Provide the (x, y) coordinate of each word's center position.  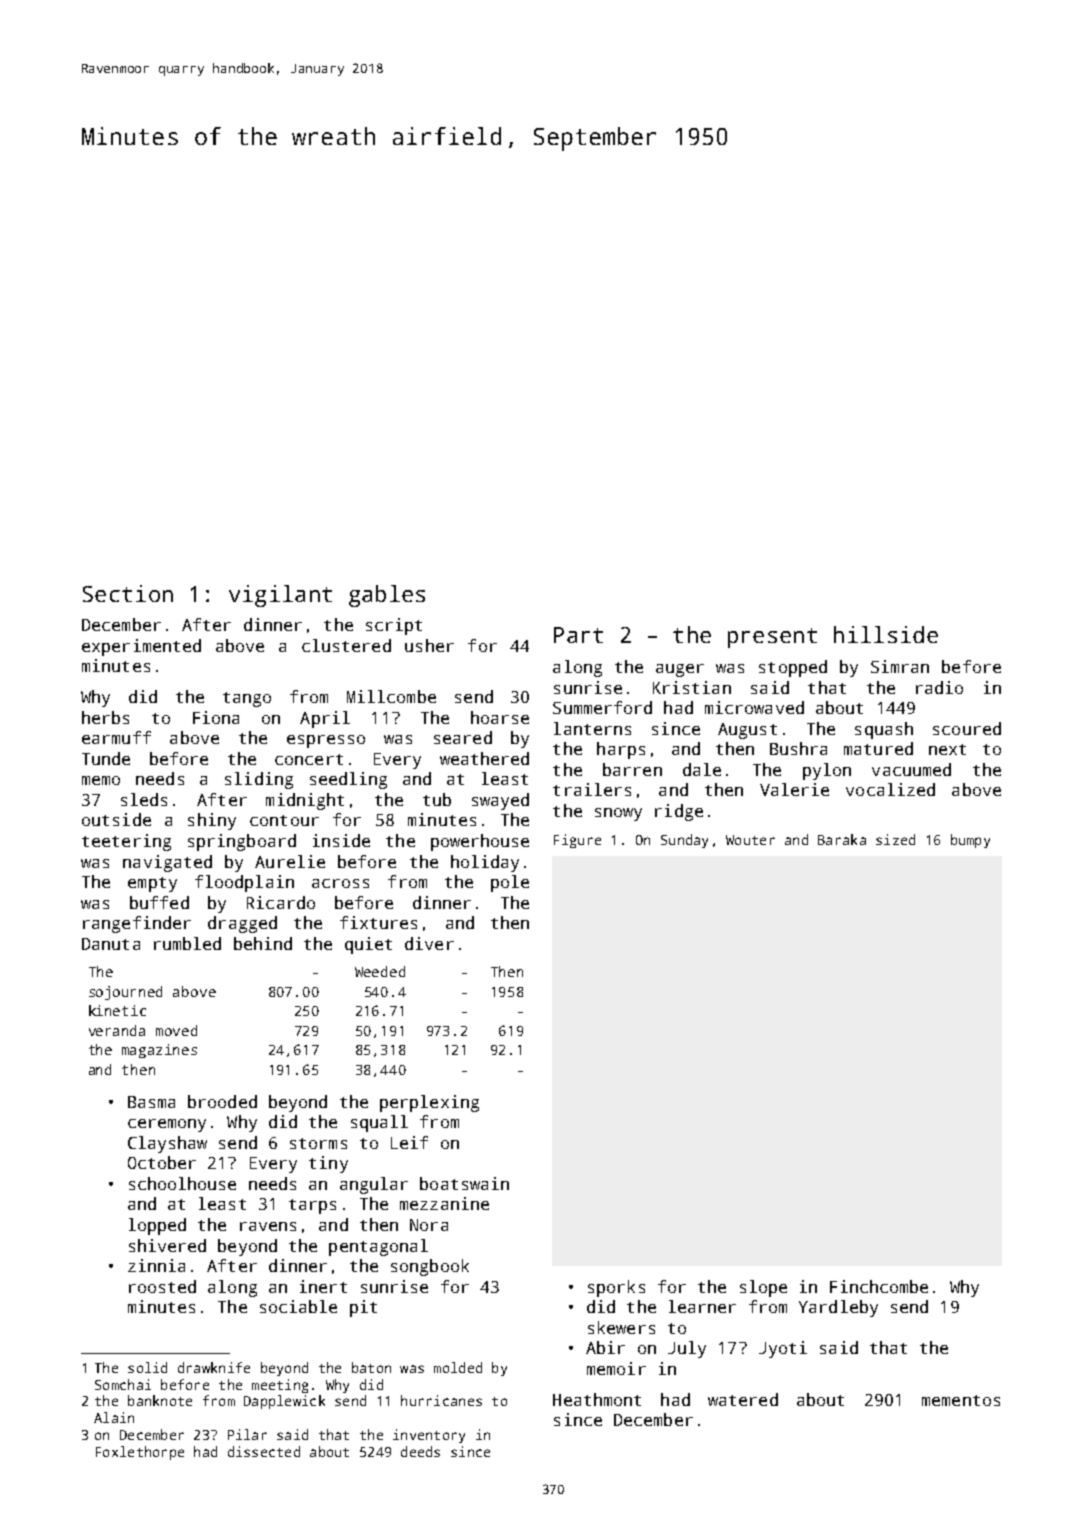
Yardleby (838, 1308)
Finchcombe (879, 1286)
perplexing (429, 1103)
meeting (280, 1386)
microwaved (754, 707)
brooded (222, 1101)
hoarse (500, 717)
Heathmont (597, 1399)
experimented (141, 647)
